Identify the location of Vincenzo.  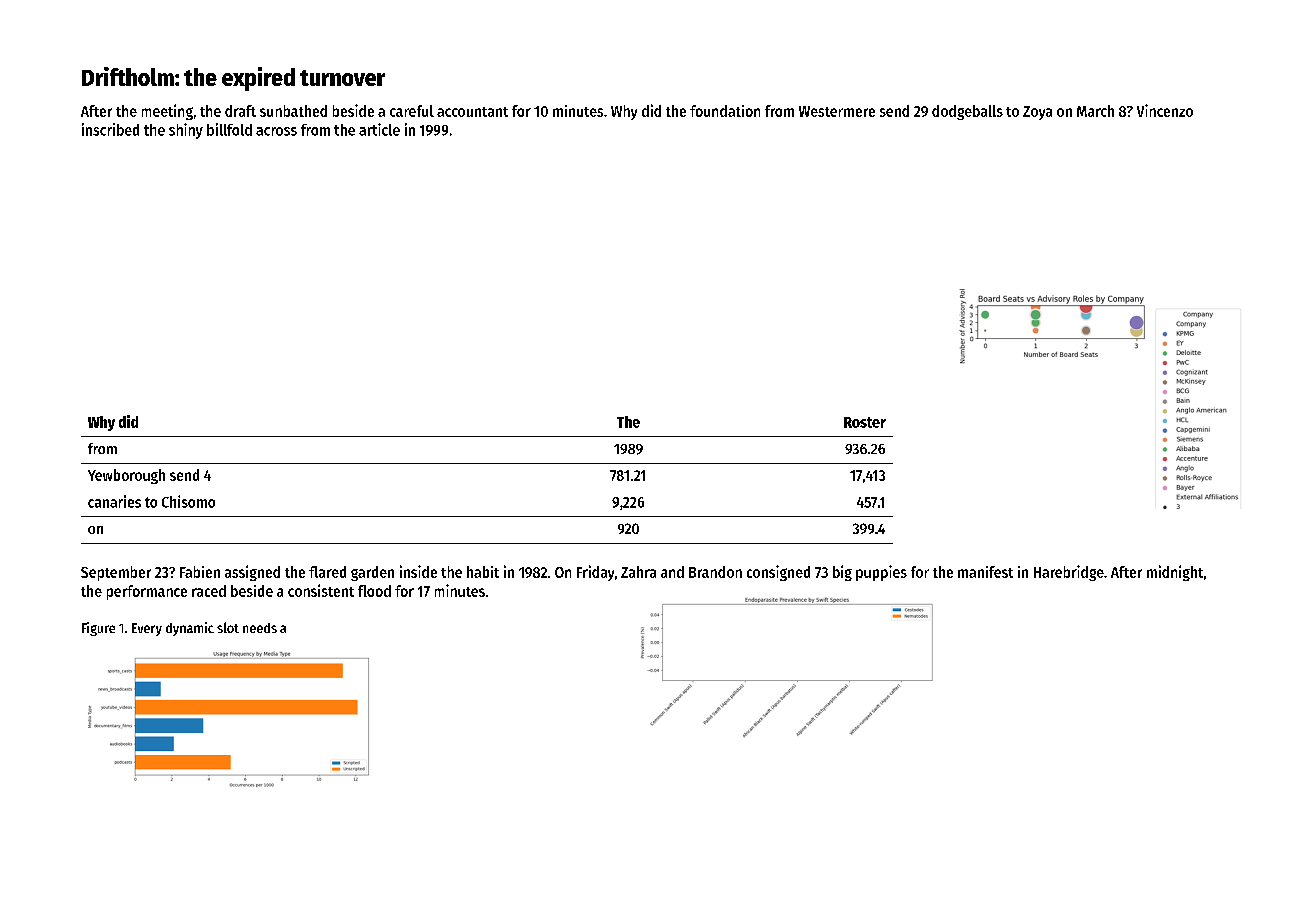
(1165, 110).
